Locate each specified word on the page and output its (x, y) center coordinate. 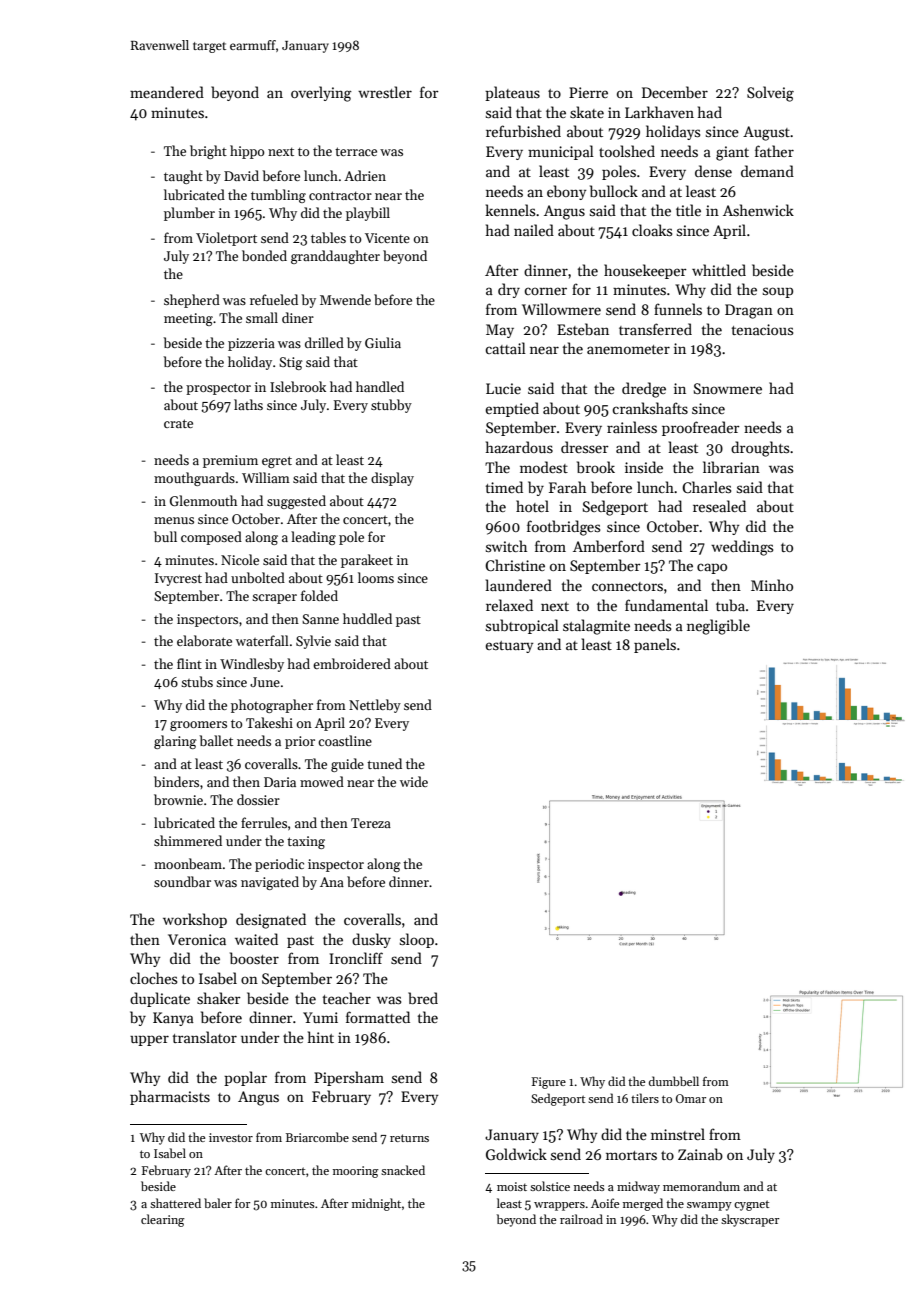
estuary (509, 647)
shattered (175, 1203)
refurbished (523, 131)
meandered (167, 92)
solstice (550, 1186)
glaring (175, 742)
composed (211, 538)
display (392, 479)
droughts (760, 449)
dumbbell (674, 1081)
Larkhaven (659, 112)
